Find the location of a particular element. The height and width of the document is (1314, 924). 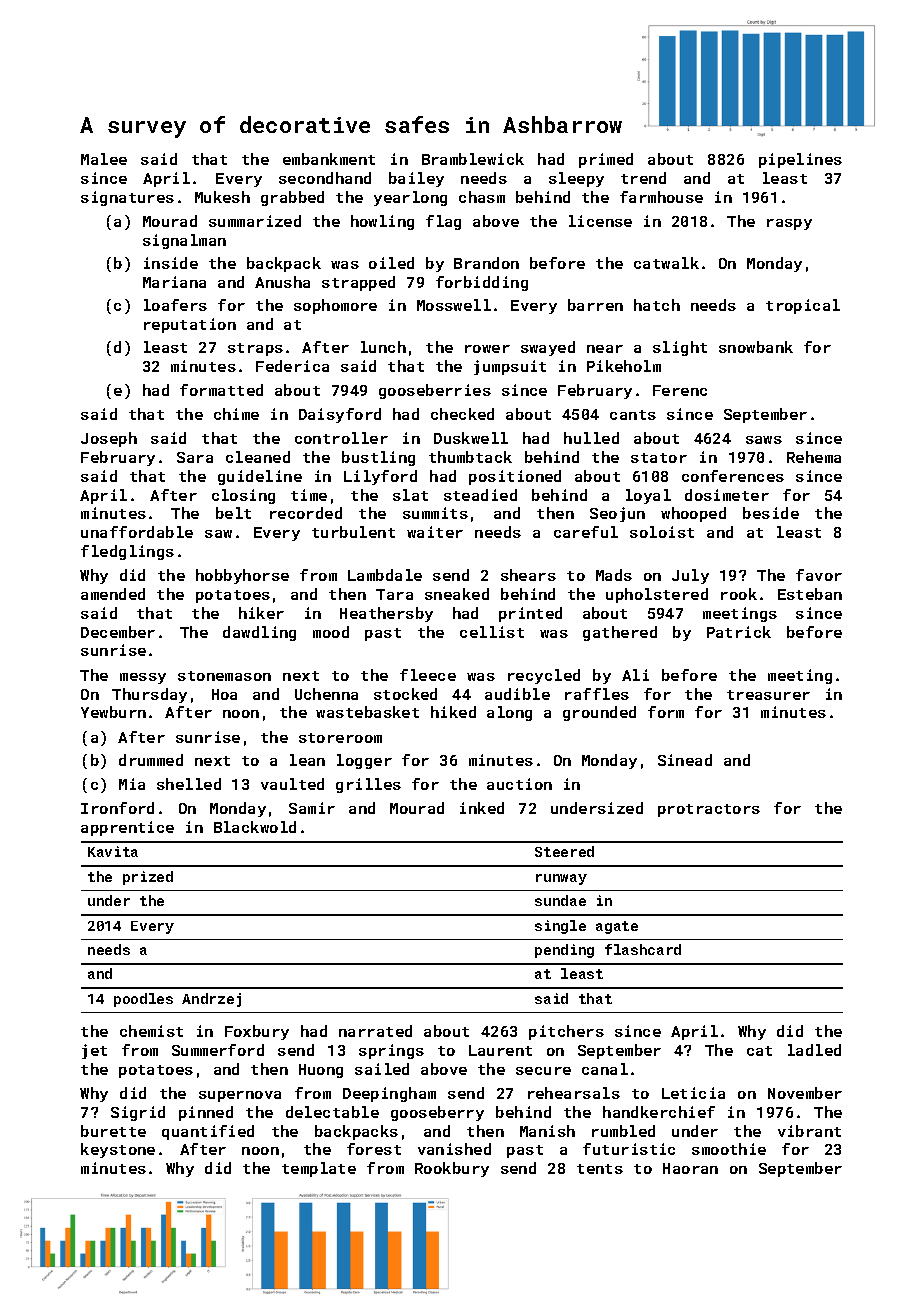

Sinead is located at coordinates (685, 760).
